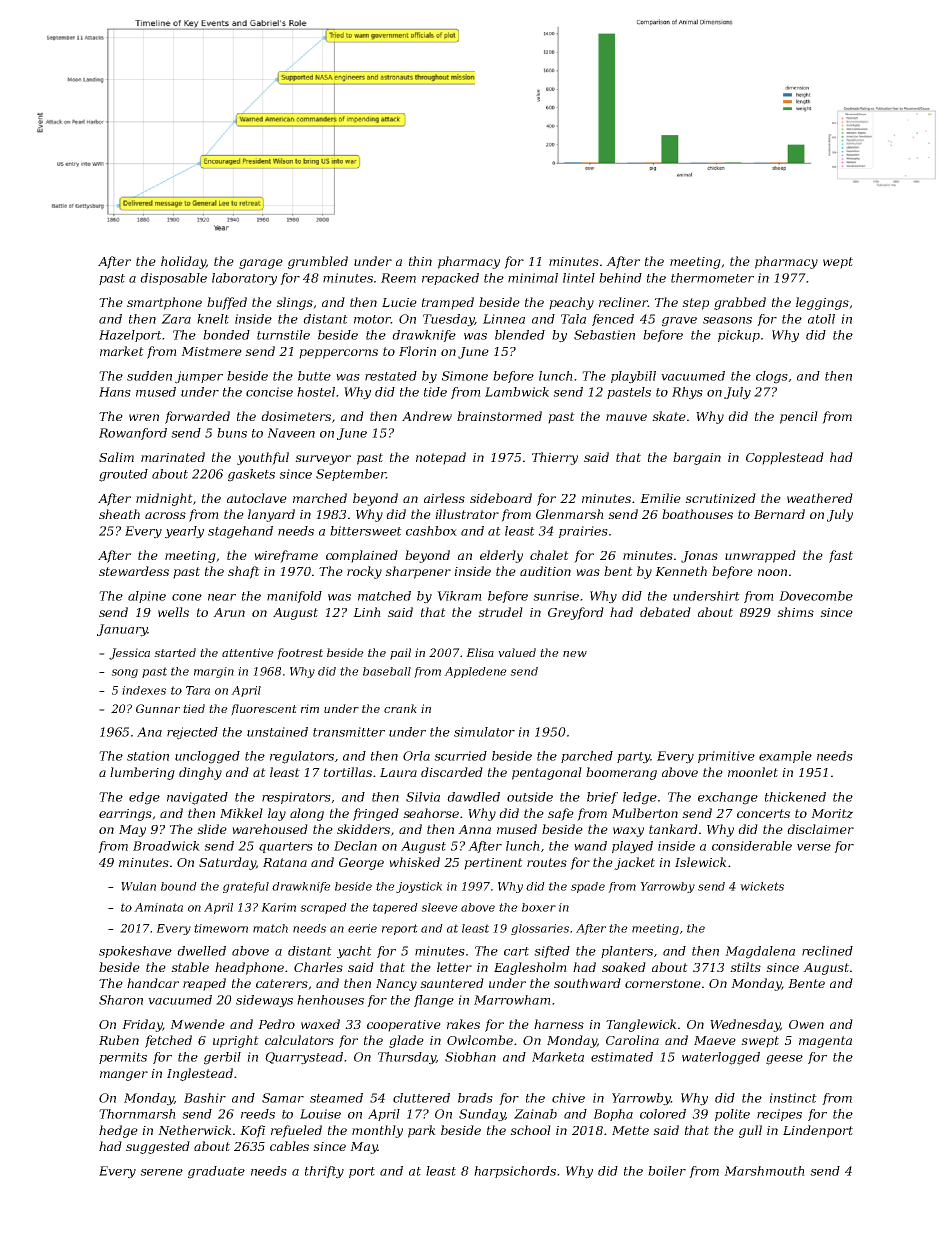  Describe the element at coordinates (575, 654) in the screenshot. I see `new` at that location.
